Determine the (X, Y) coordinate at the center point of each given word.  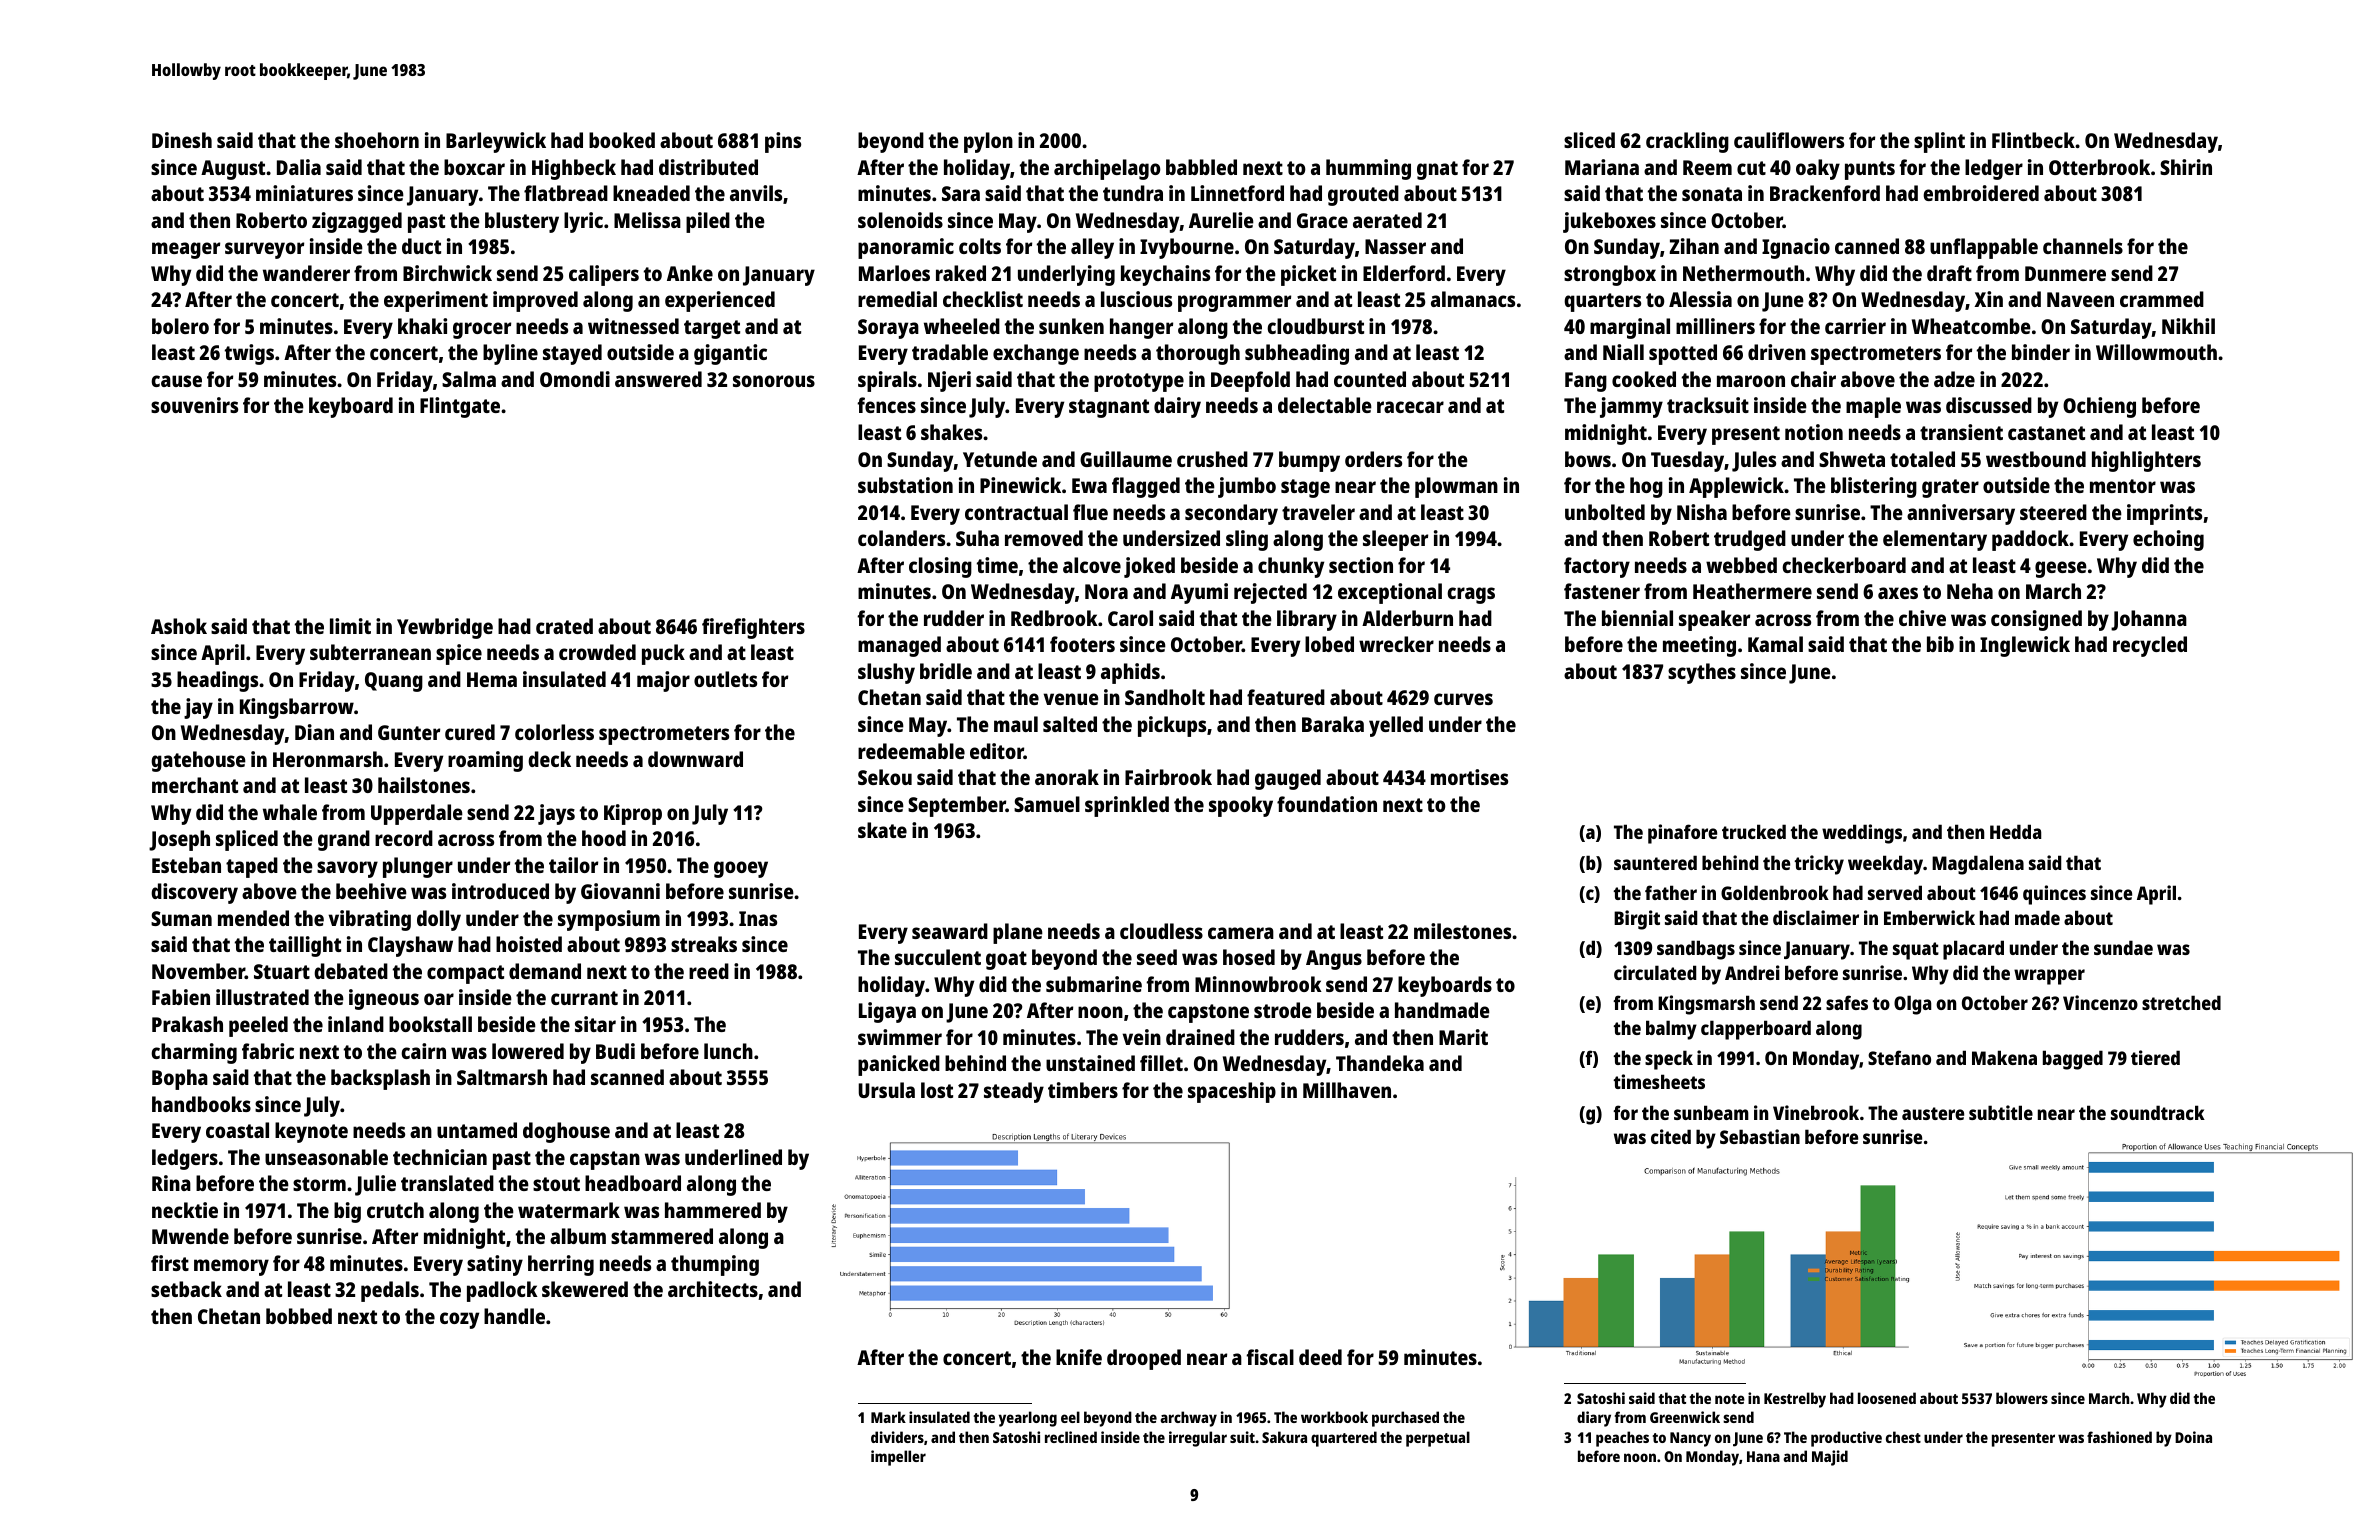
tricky (1819, 865)
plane (1018, 933)
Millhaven (1347, 1090)
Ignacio (1796, 248)
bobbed (299, 1316)
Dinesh (182, 140)
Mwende (190, 1236)
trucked (1754, 831)
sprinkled (1127, 806)
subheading (1297, 354)
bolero (180, 326)
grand (344, 840)
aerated (1387, 220)
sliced (1589, 140)
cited (1671, 1136)
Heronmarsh (328, 759)
